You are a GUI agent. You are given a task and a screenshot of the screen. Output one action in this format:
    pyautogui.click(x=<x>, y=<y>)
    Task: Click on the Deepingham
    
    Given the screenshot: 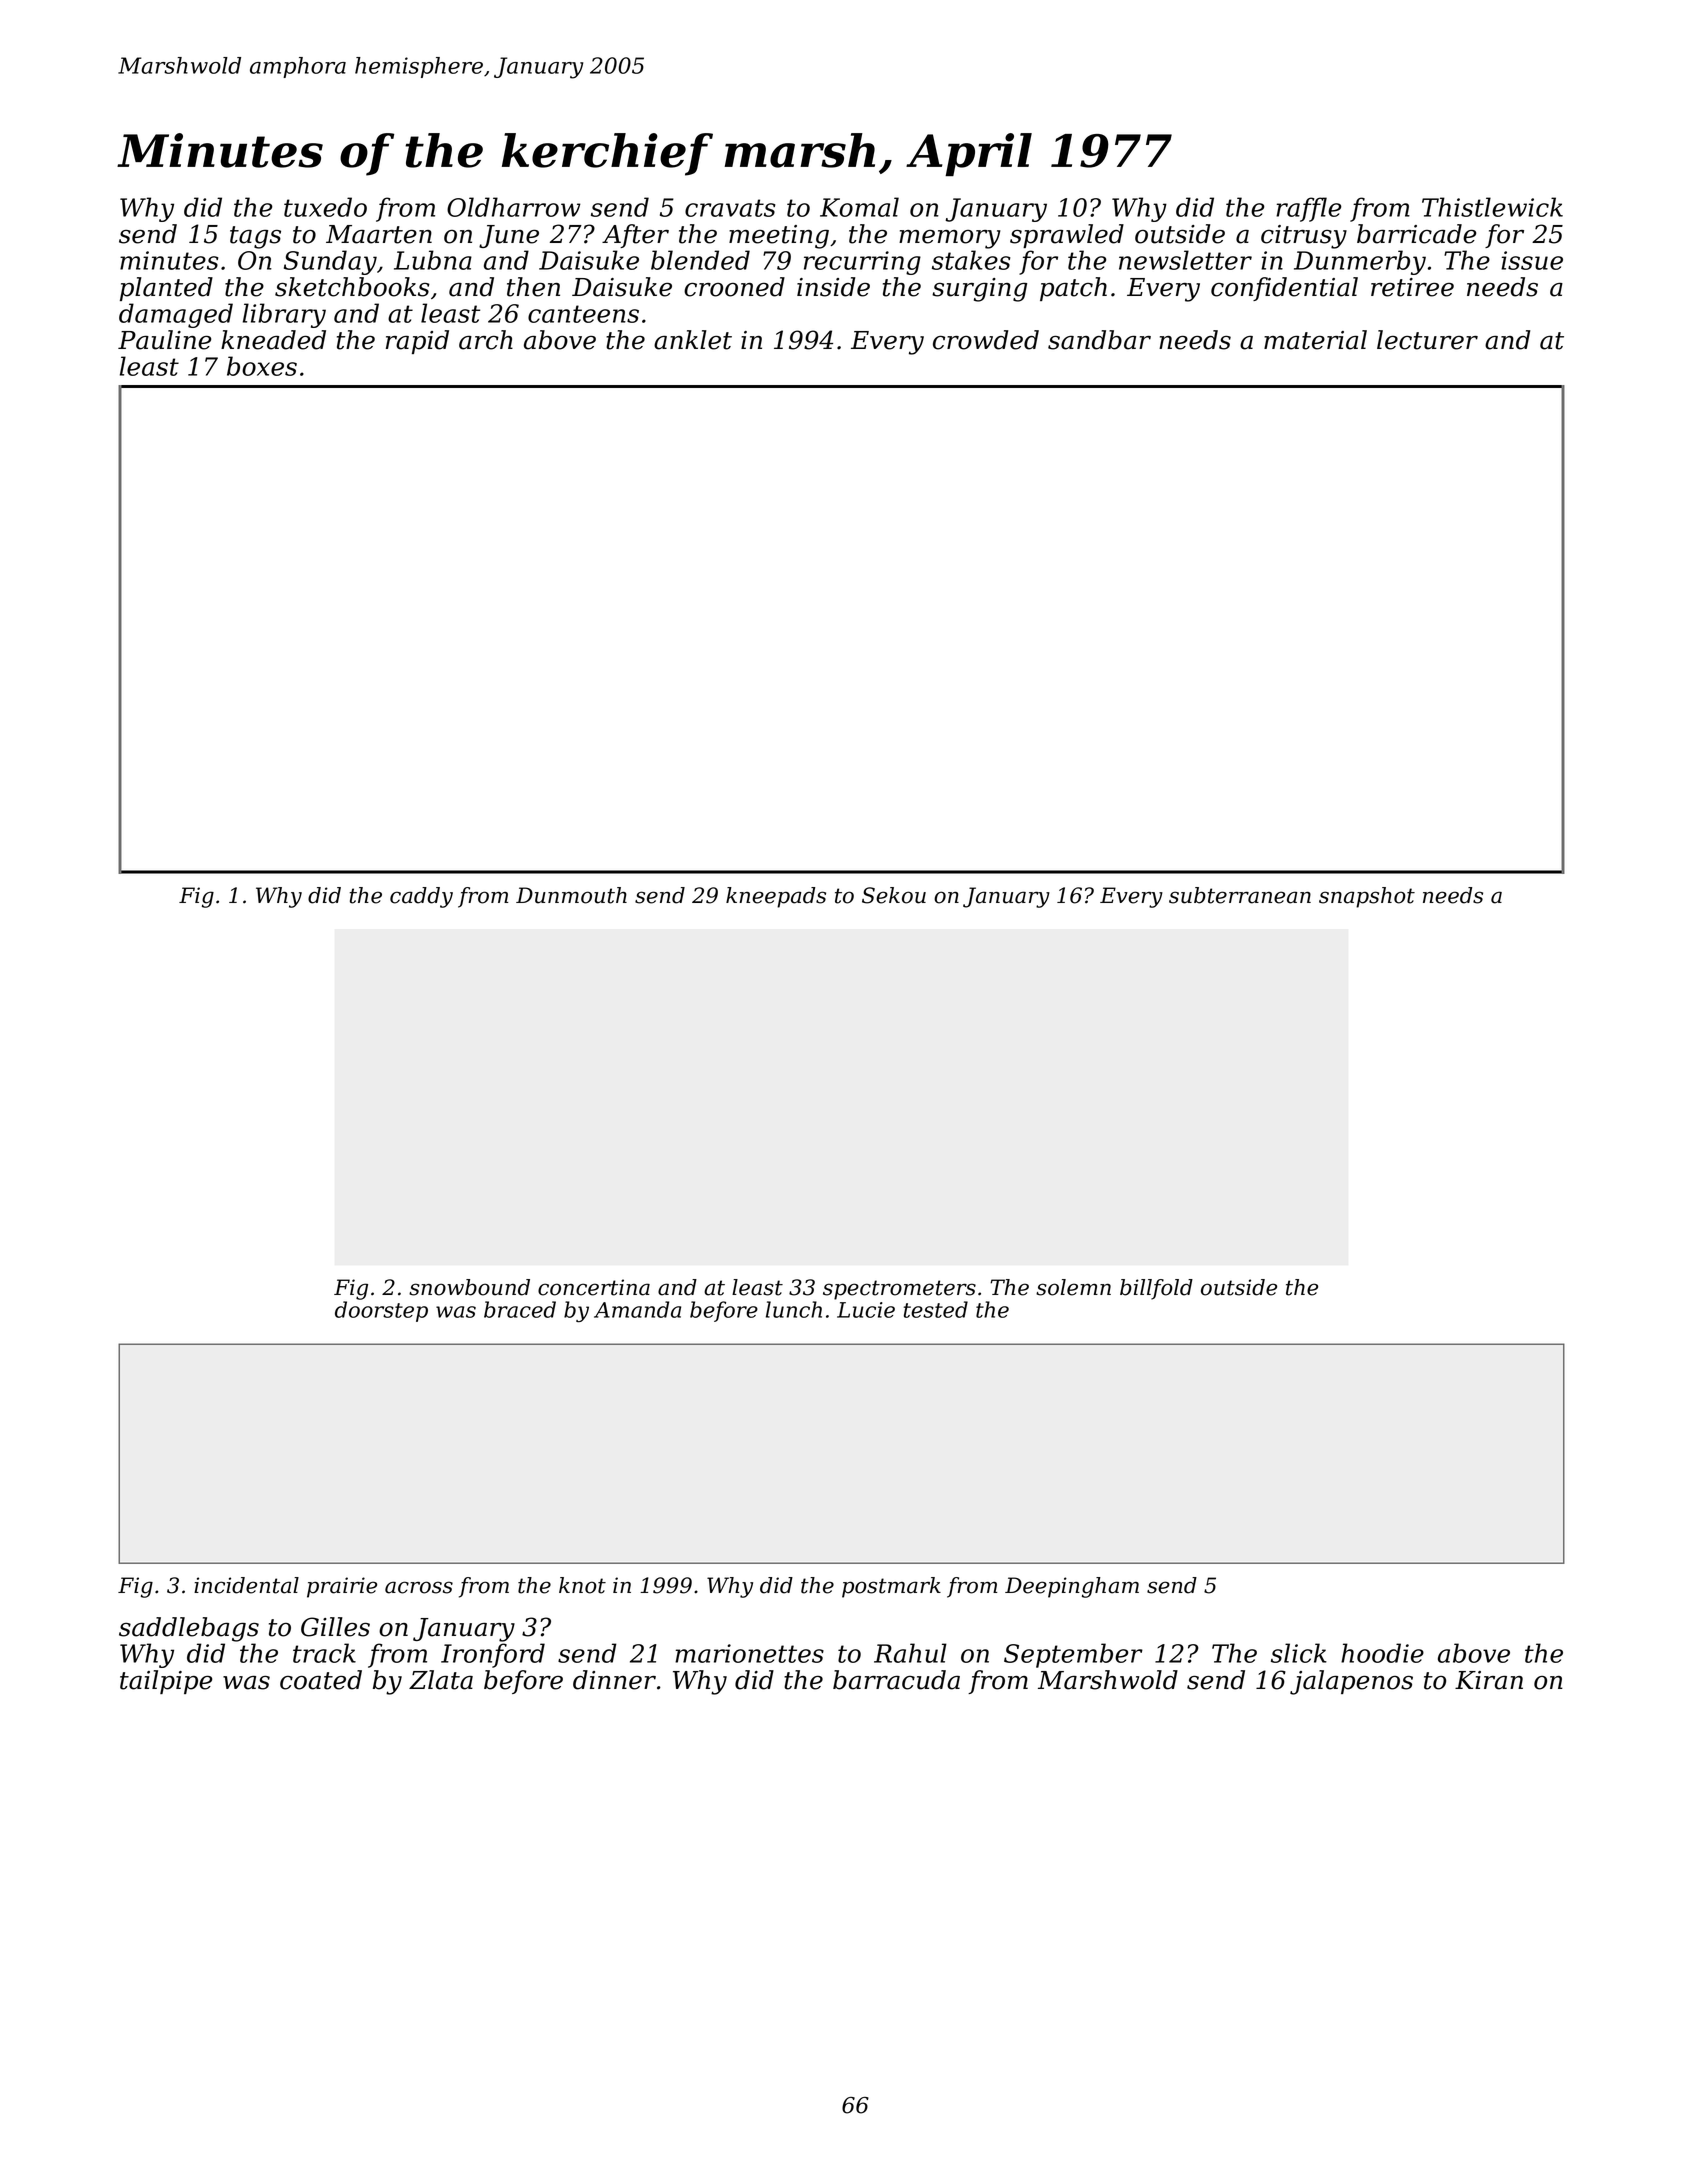 What is the action you would take?
    pyautogui.click(x=1072, y=1587)
